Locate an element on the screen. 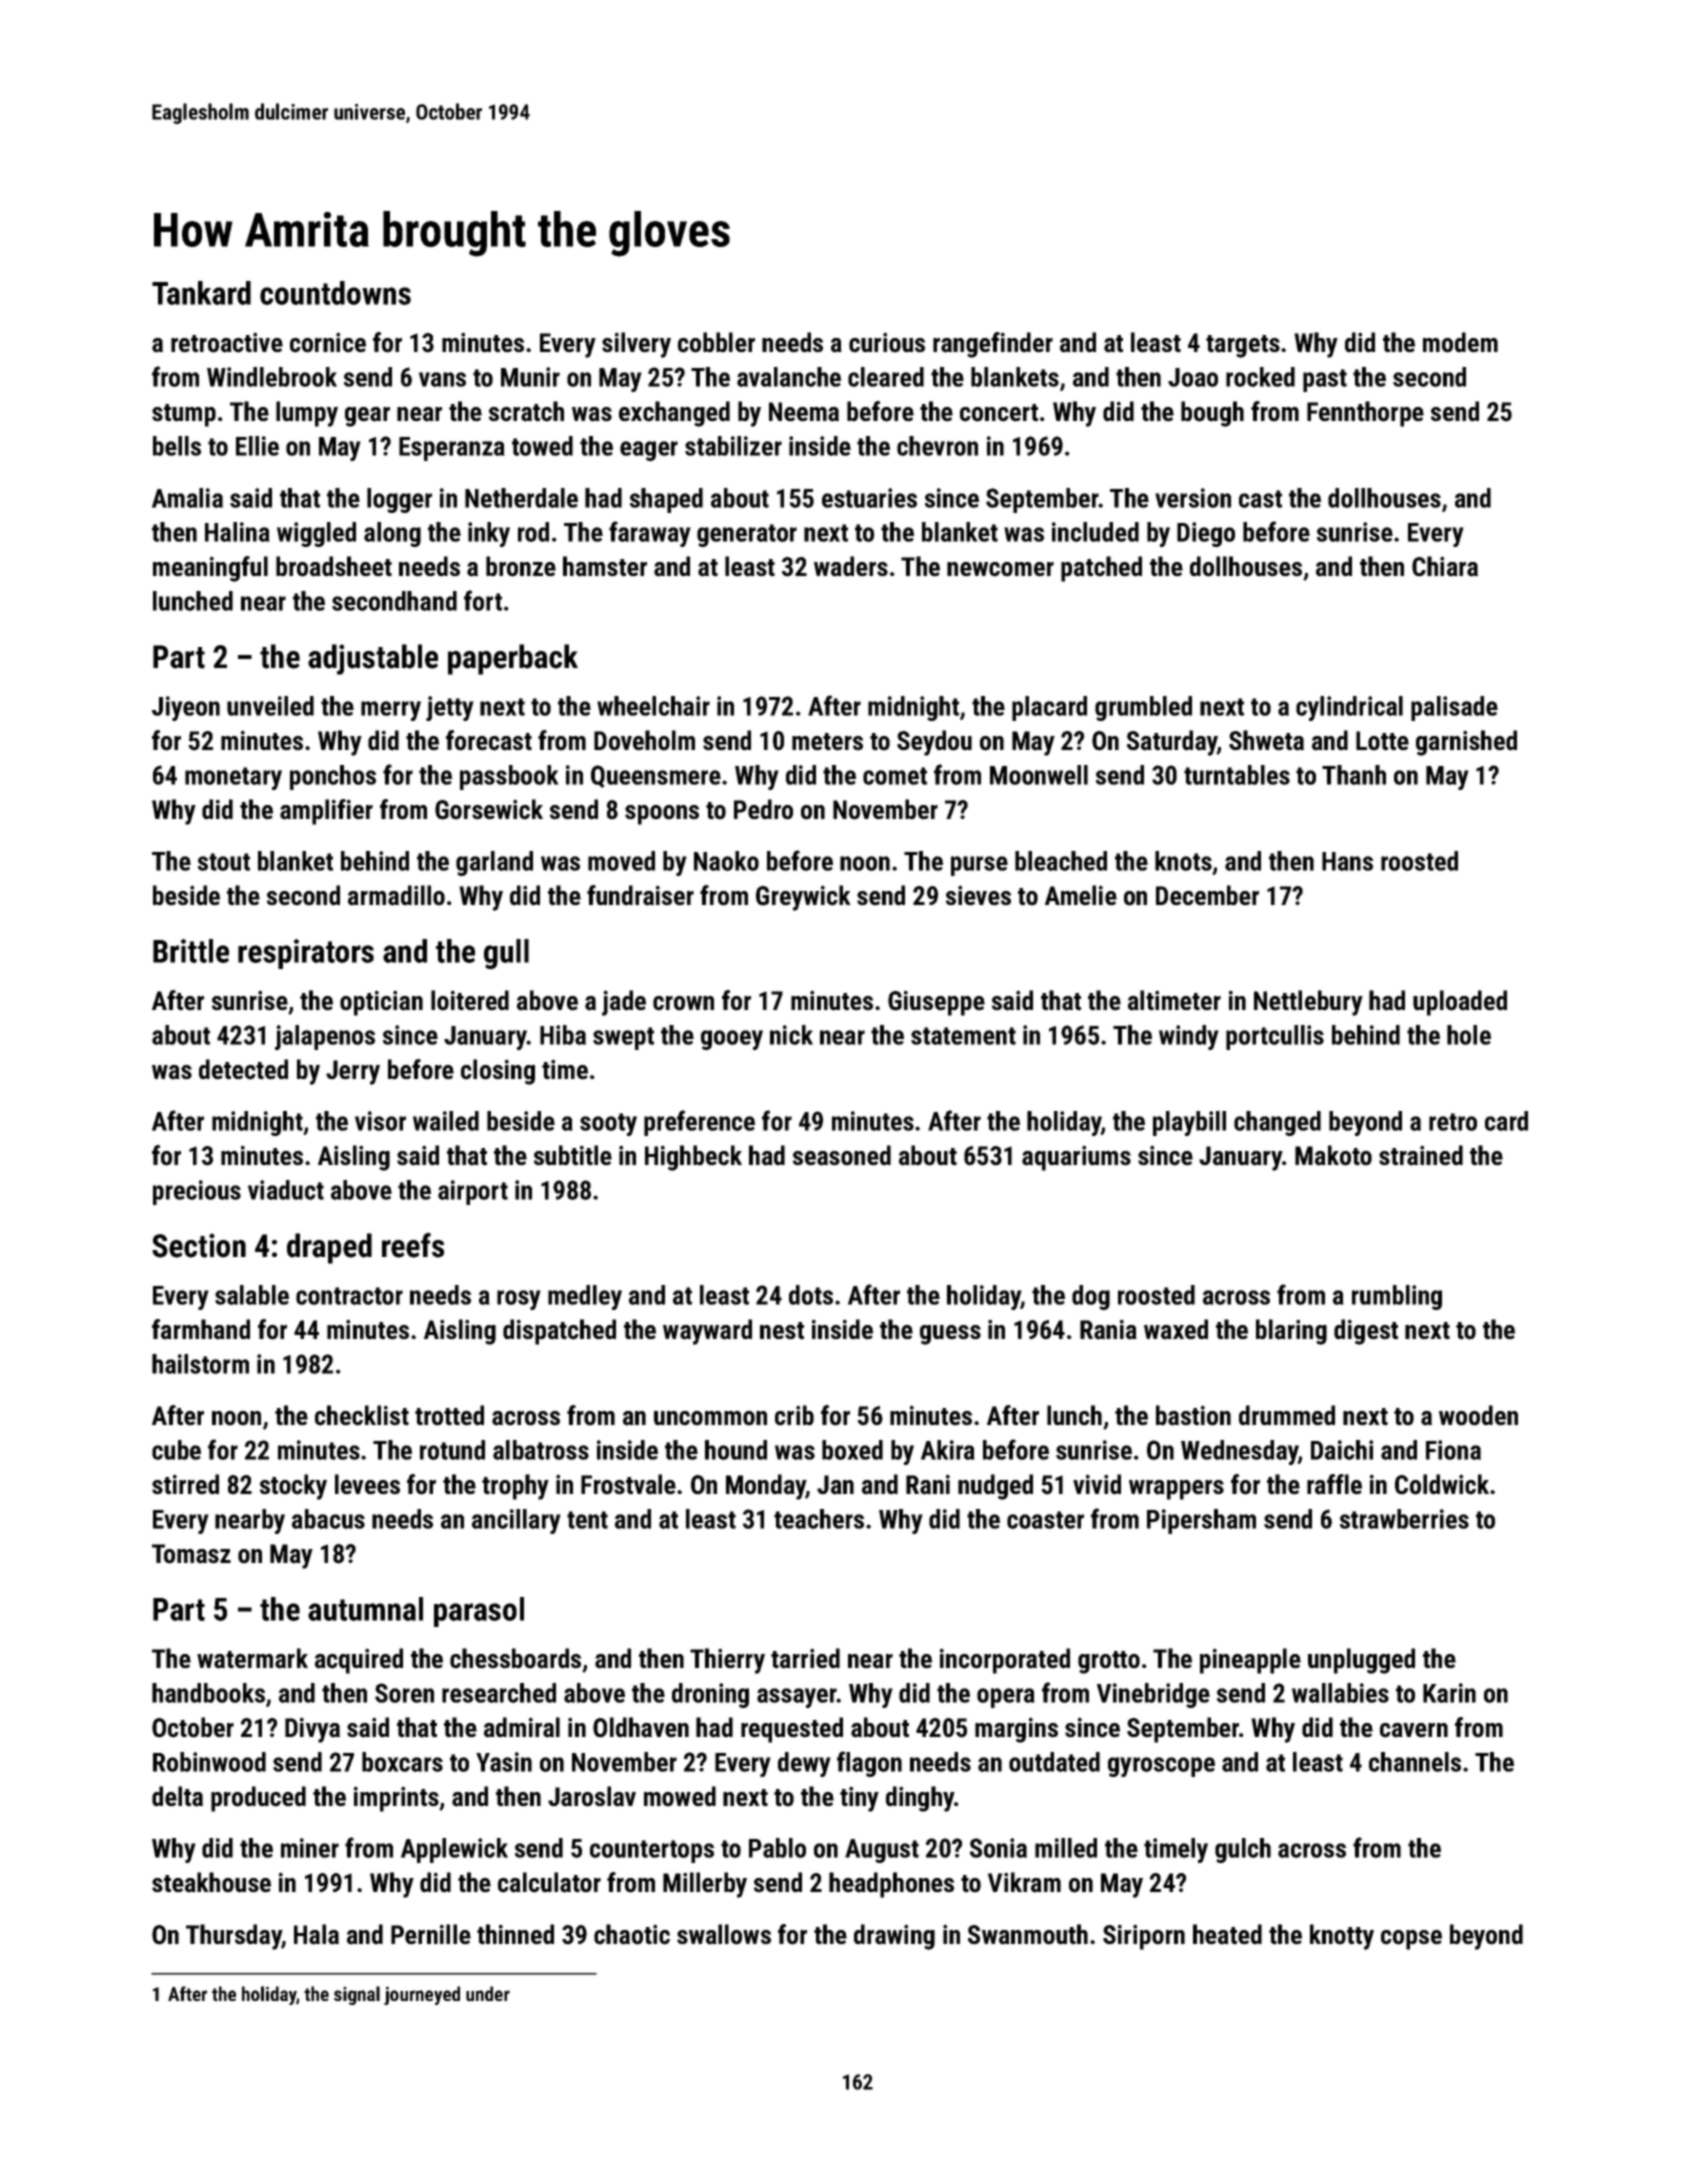 This screenshot has height=2178, width=1683. grumbled is located at coordinates (1143, 708).
